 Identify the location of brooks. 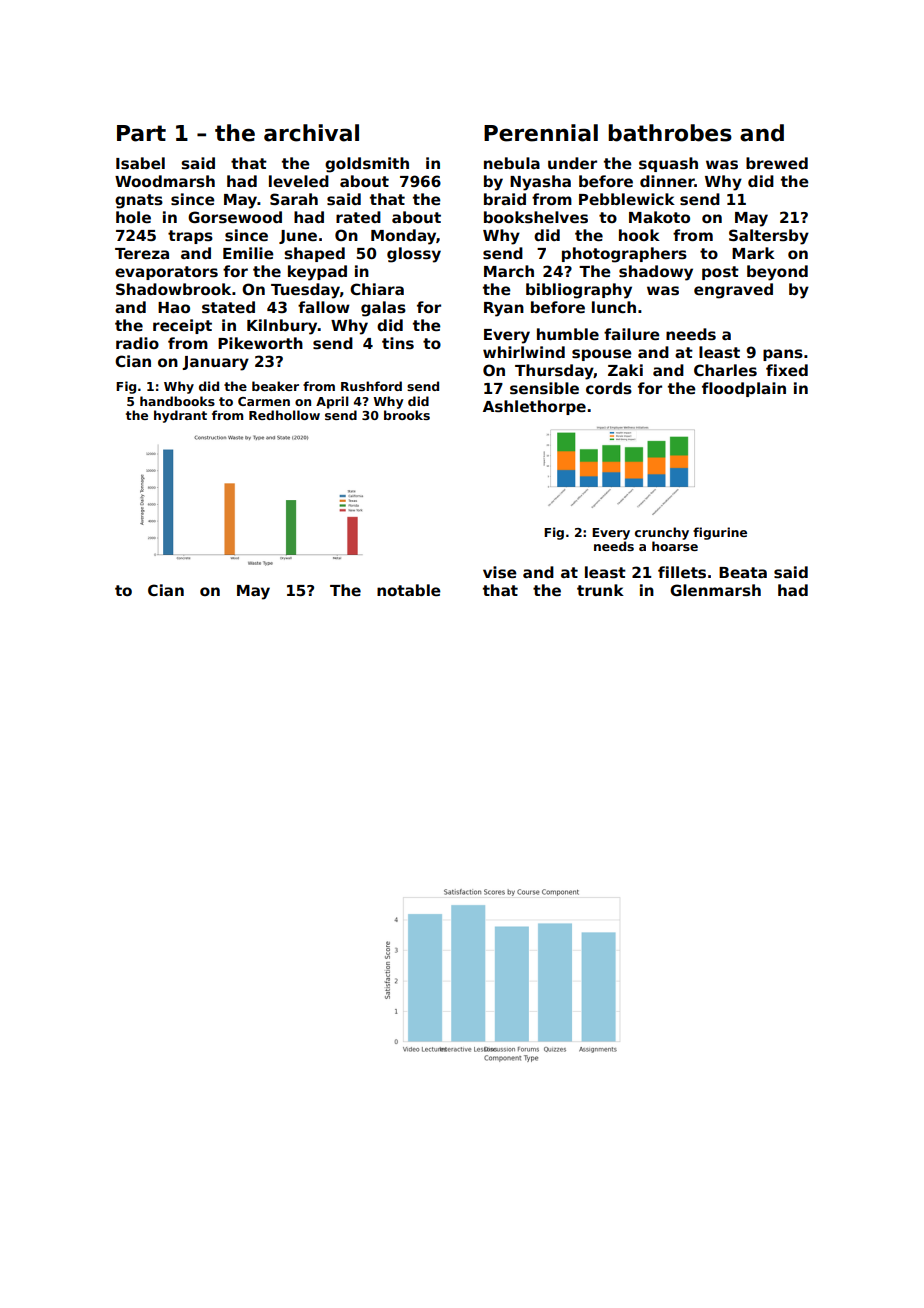
(407, 415).
